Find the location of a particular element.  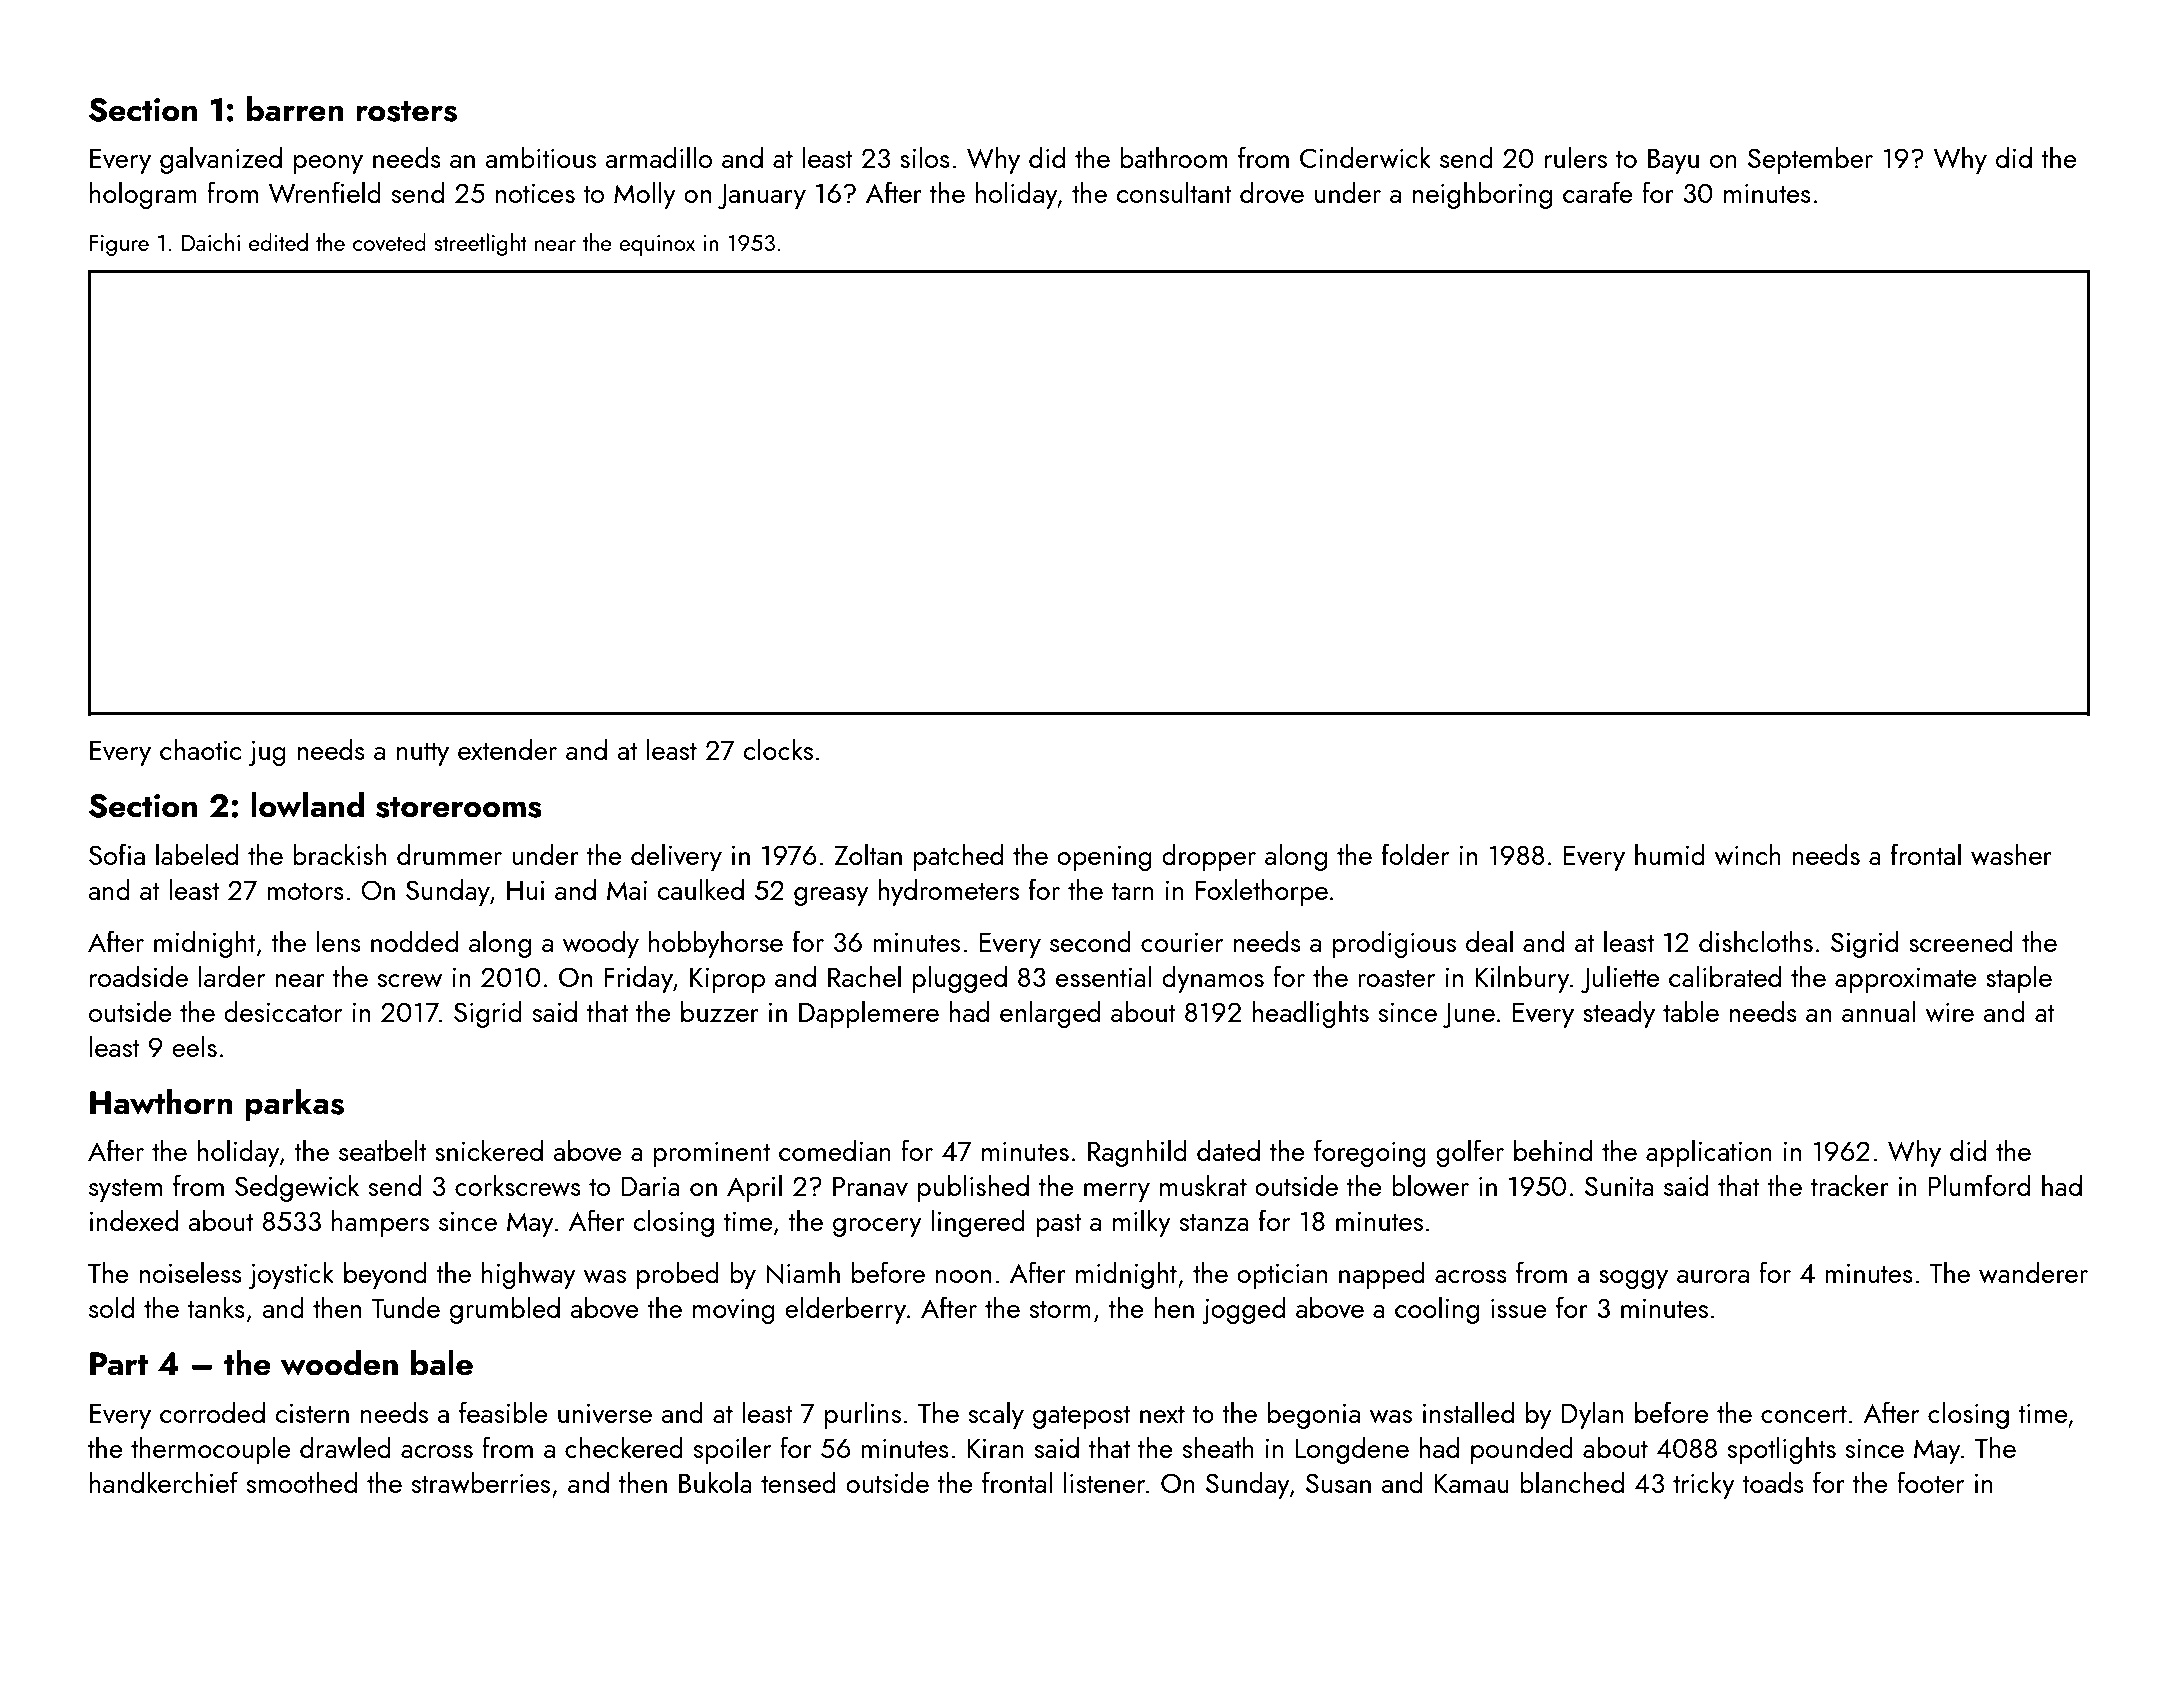

clocks is located at coordinates (778, 749).
